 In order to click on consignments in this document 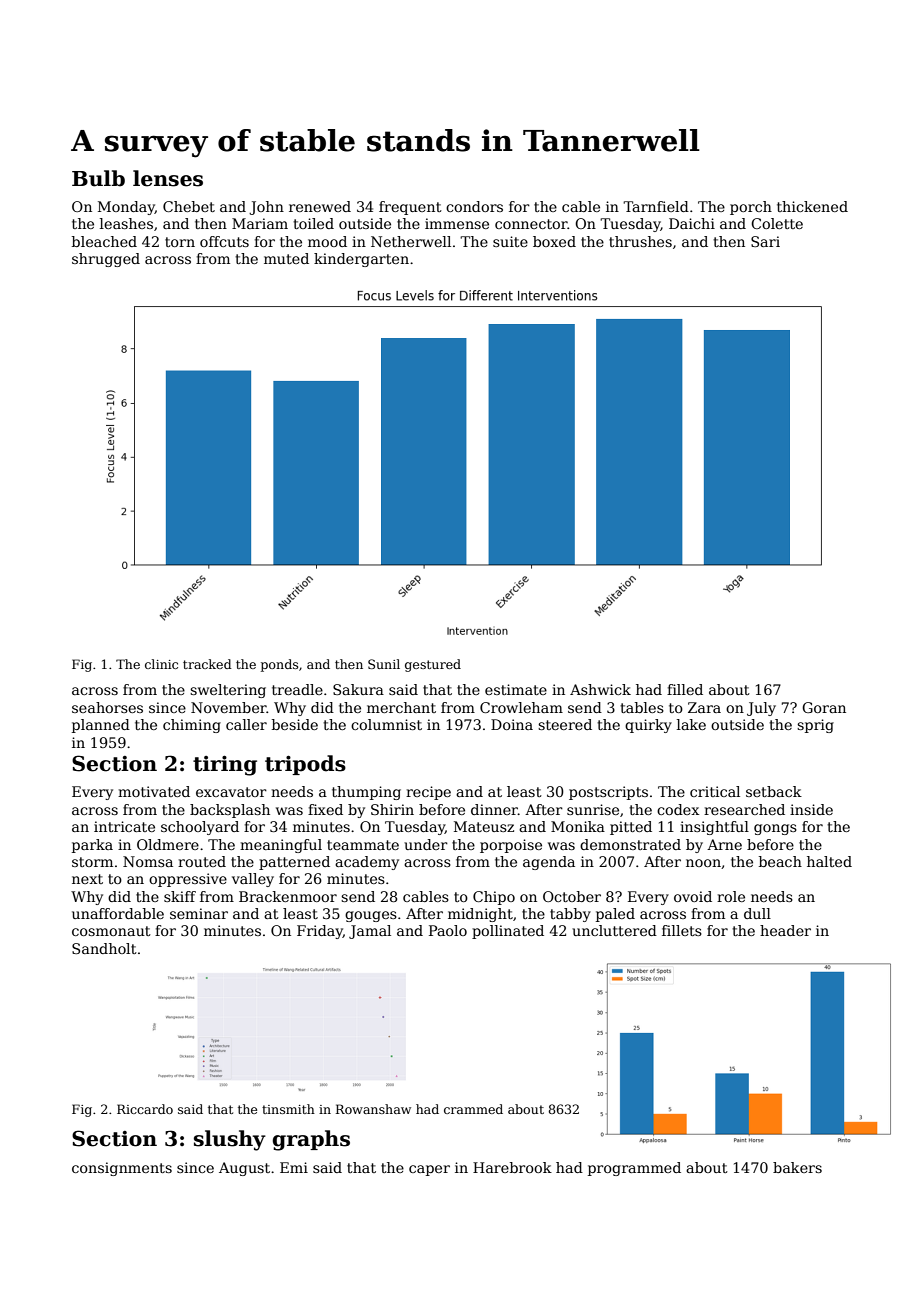, I will do `click(122, 1169)`.
